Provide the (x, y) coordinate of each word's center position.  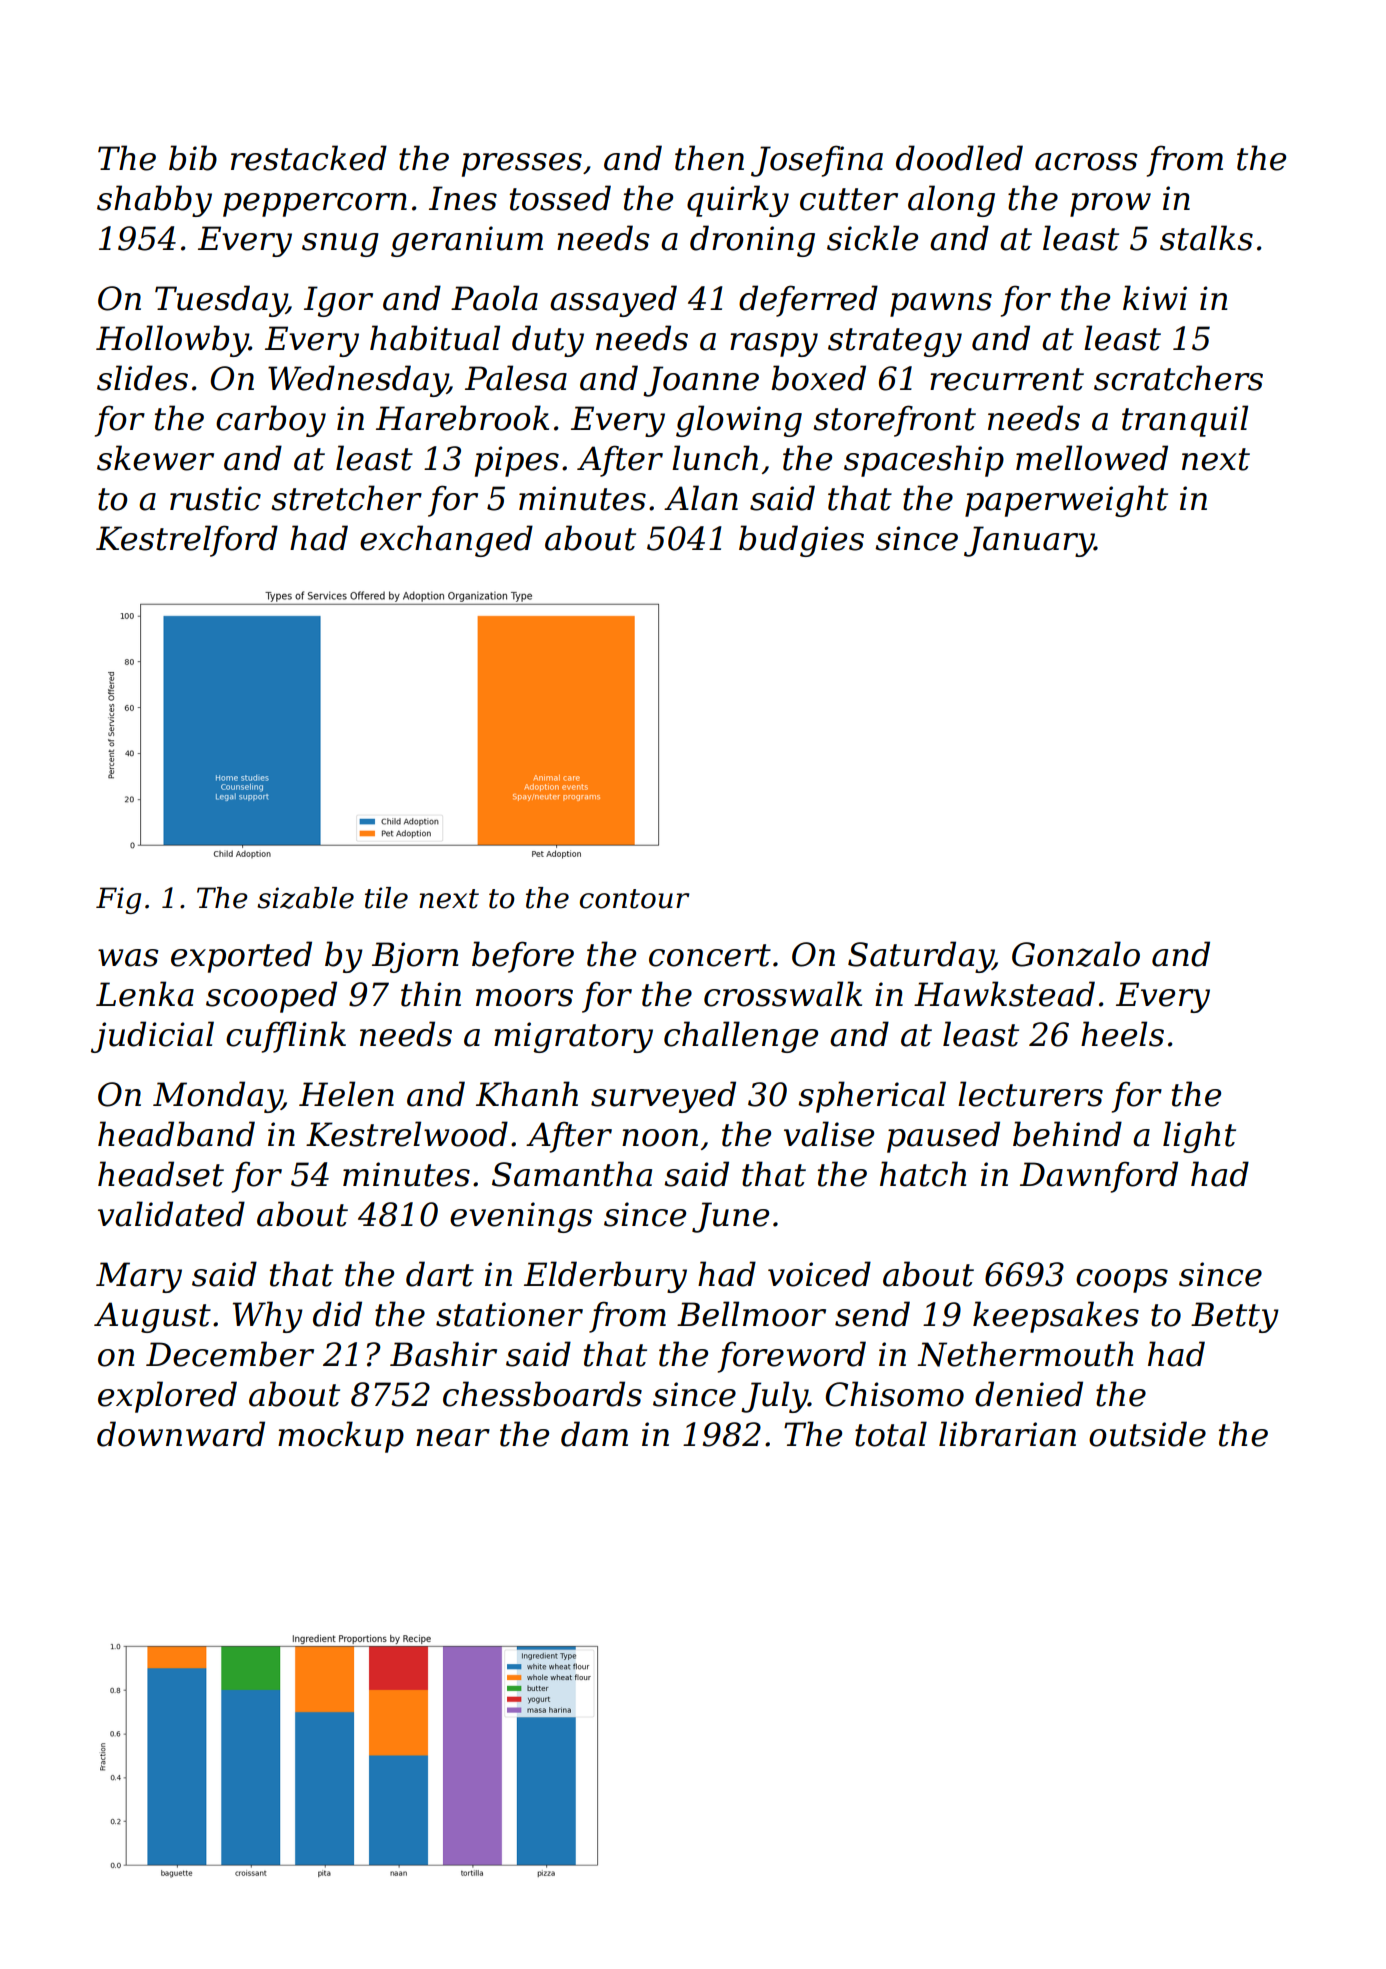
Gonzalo (1076, 954)
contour (634, 899)
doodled (959, 158)
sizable (305, 898)
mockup (341, 1437)
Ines (463, 198)
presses (522, 165)
